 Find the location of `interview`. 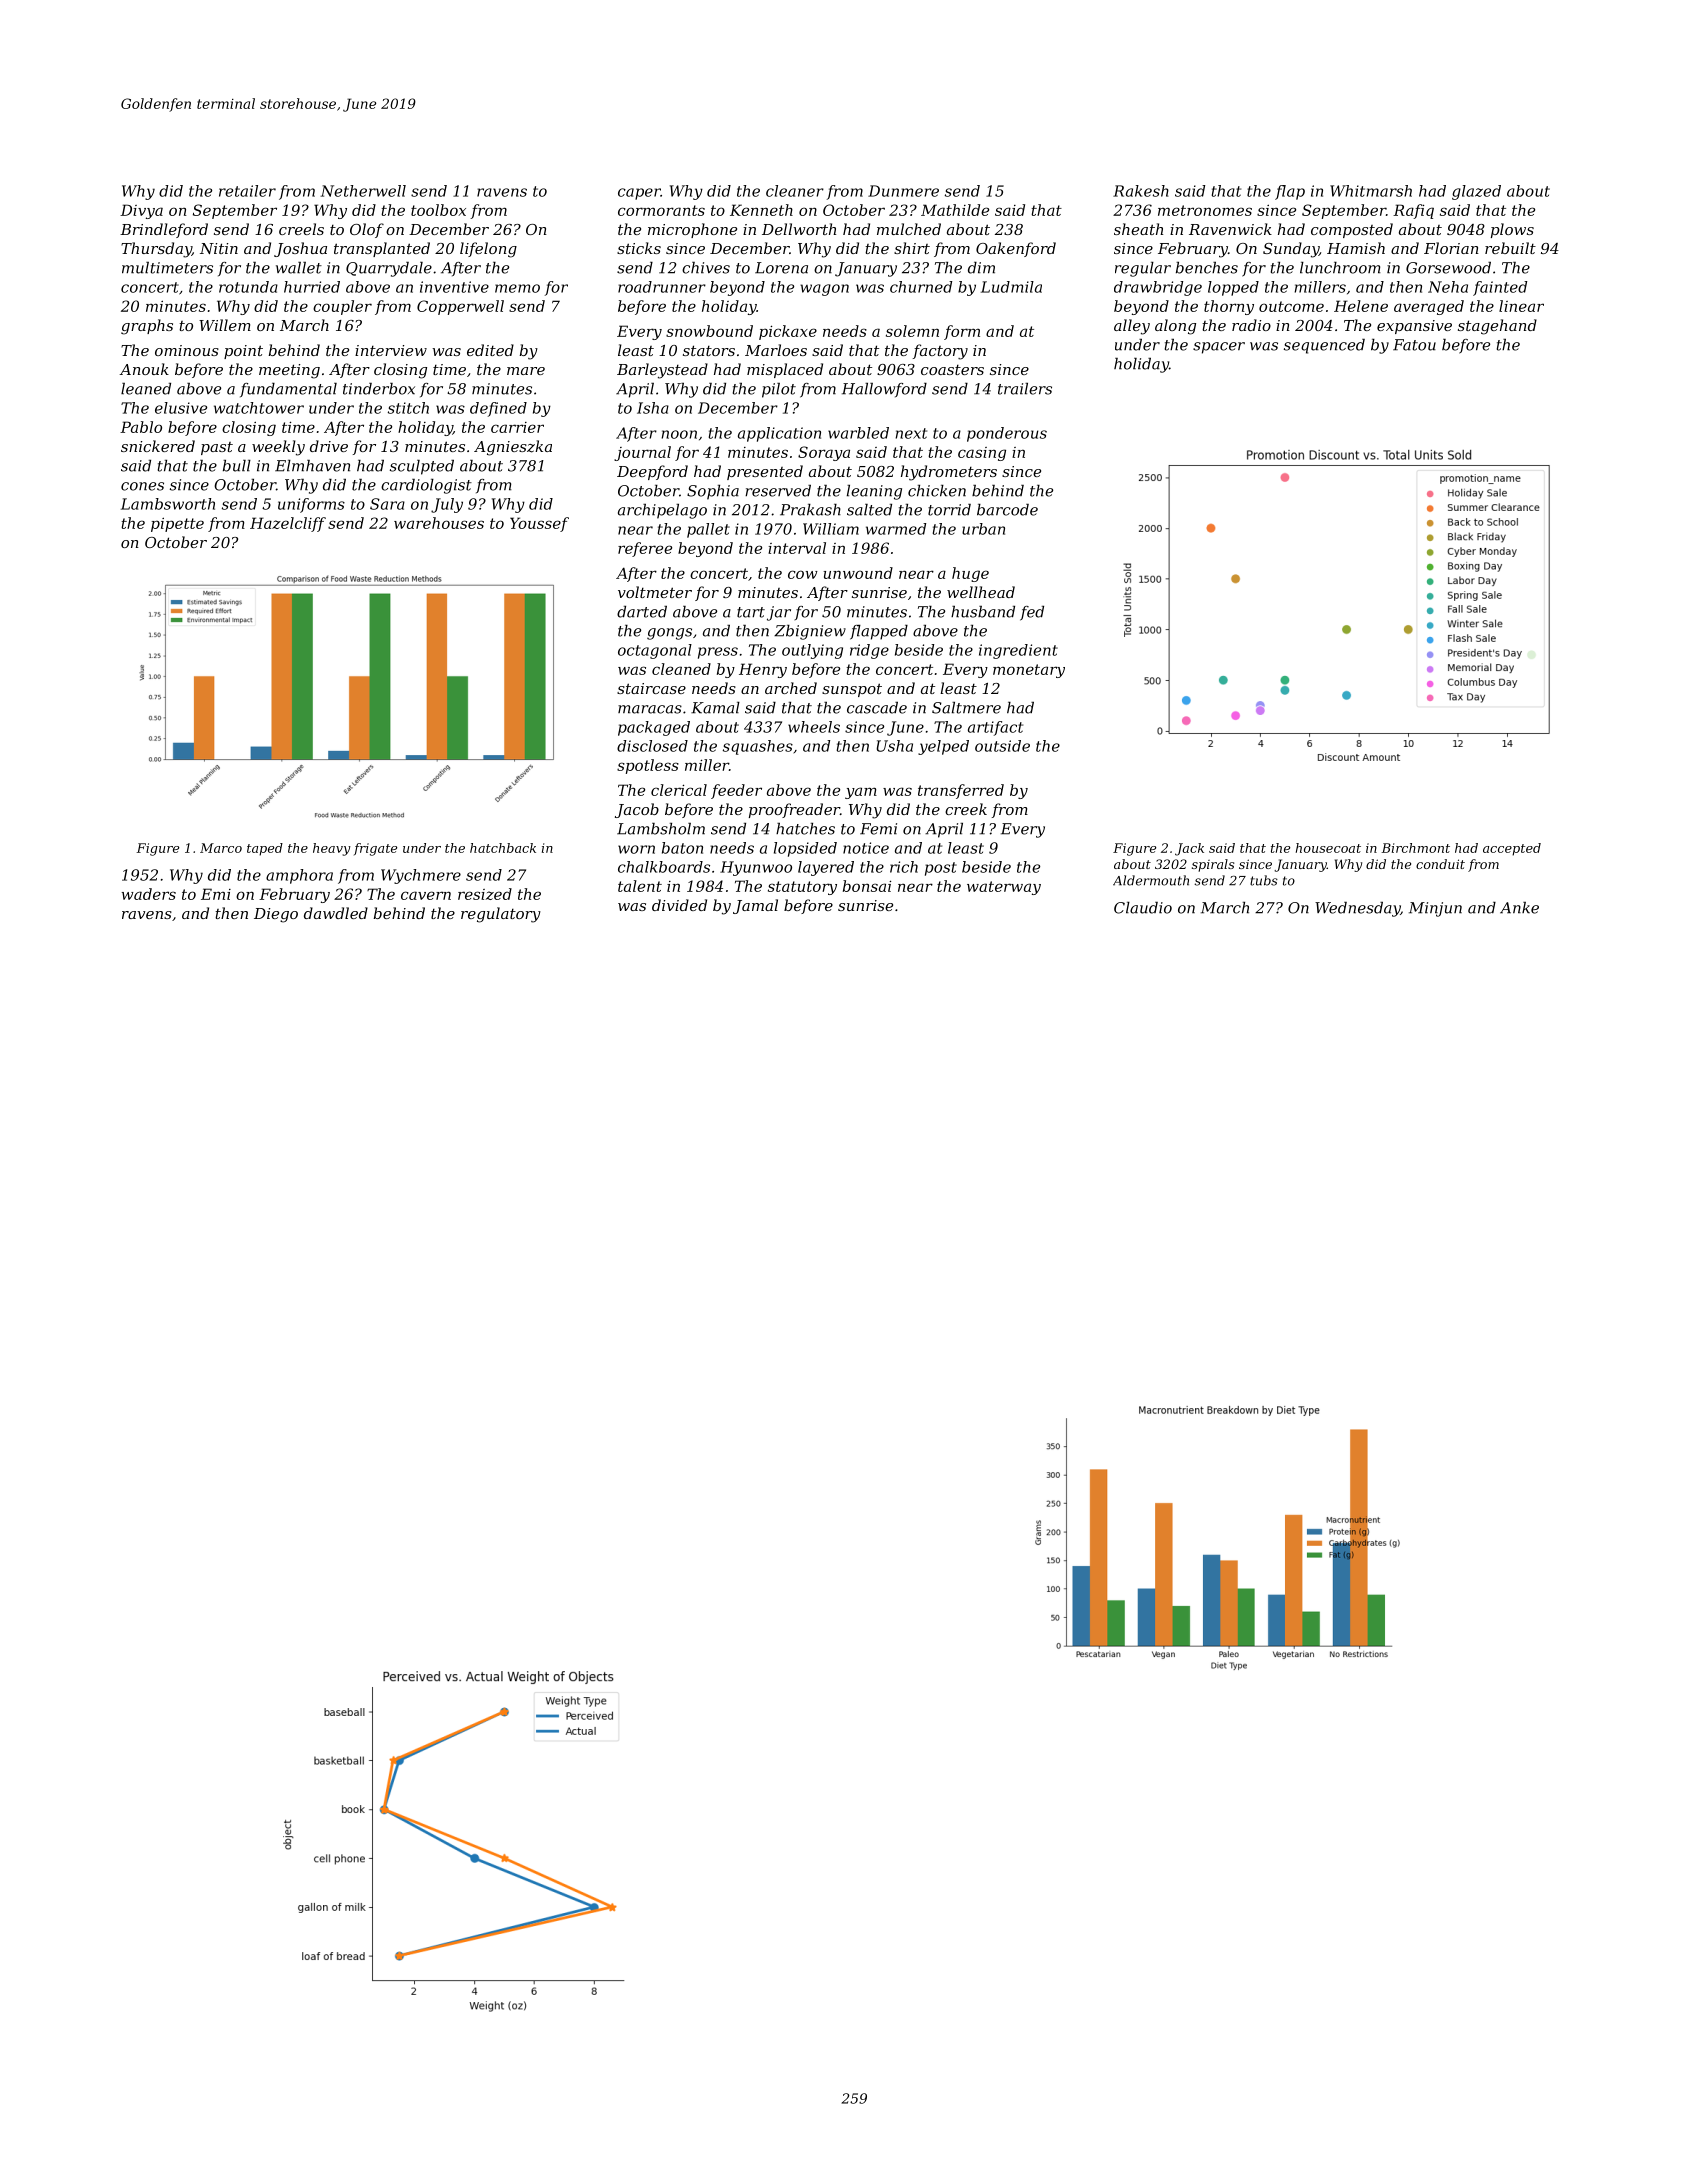

interview is located at coordinates (391, 350).
